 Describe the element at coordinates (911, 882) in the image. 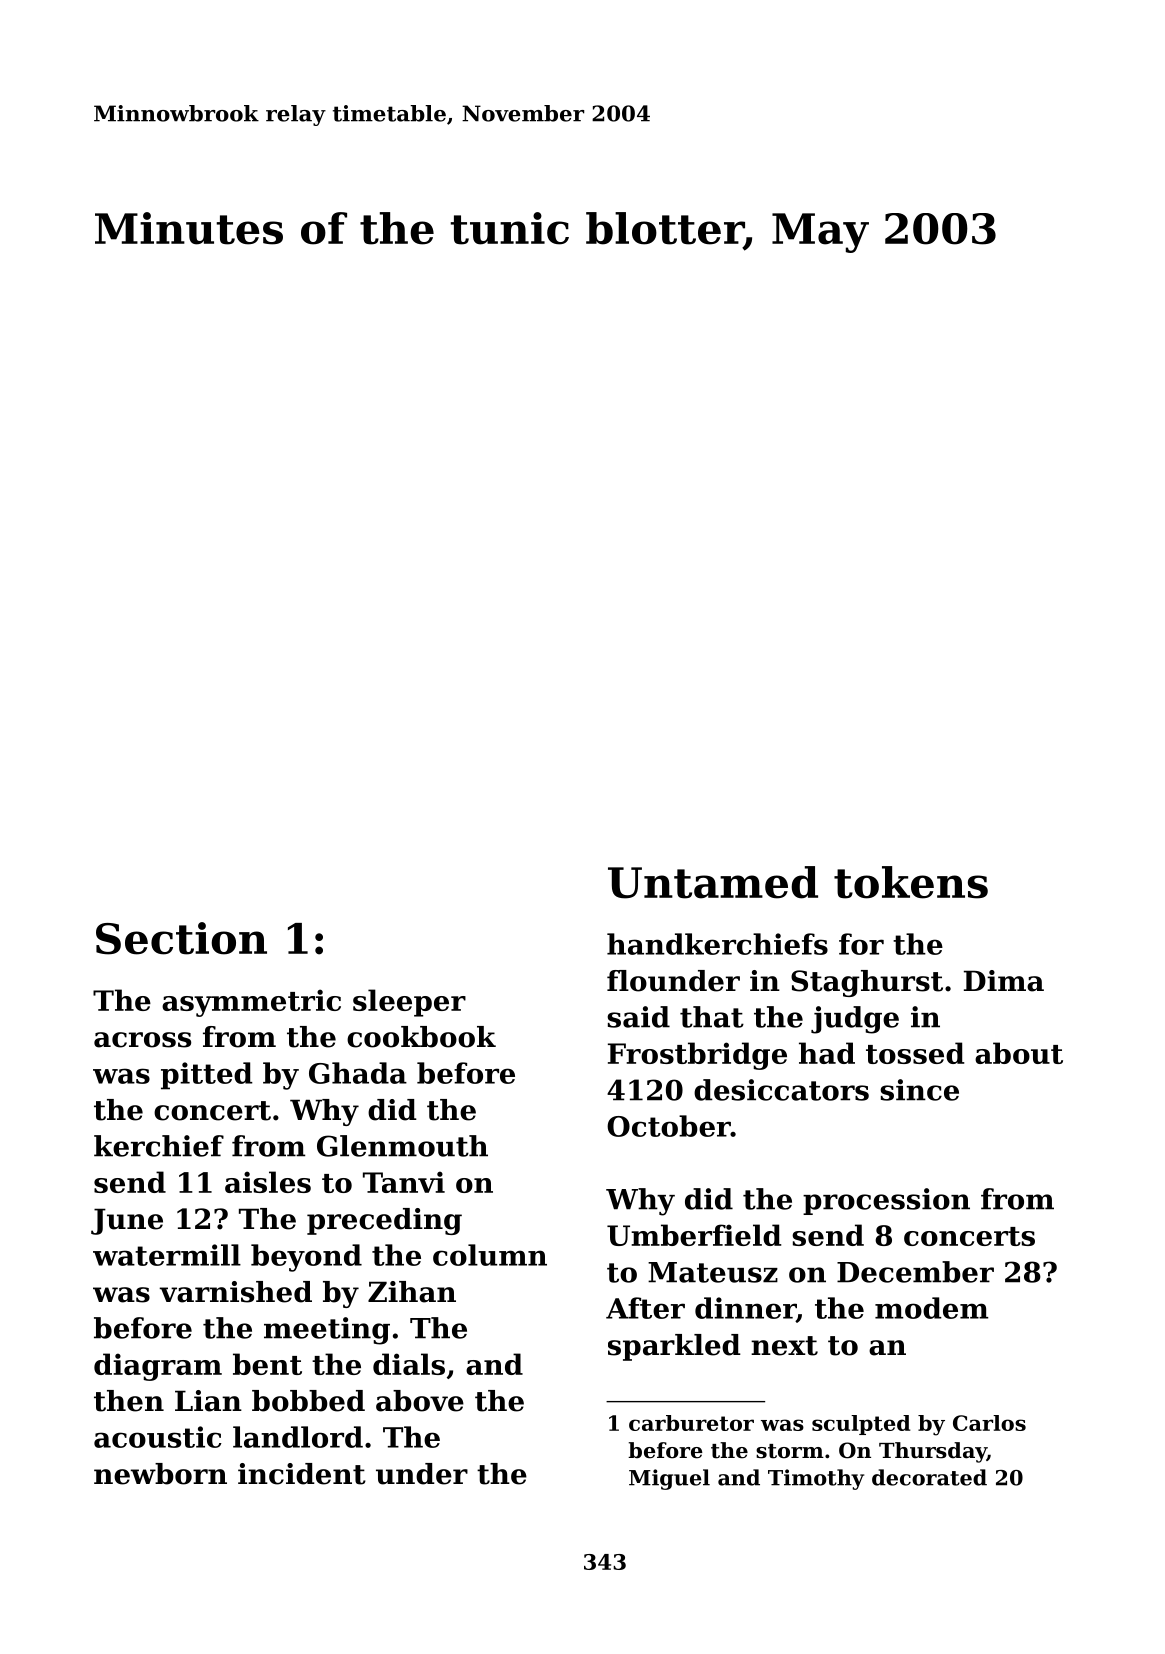

I see `tokens` at that location.
